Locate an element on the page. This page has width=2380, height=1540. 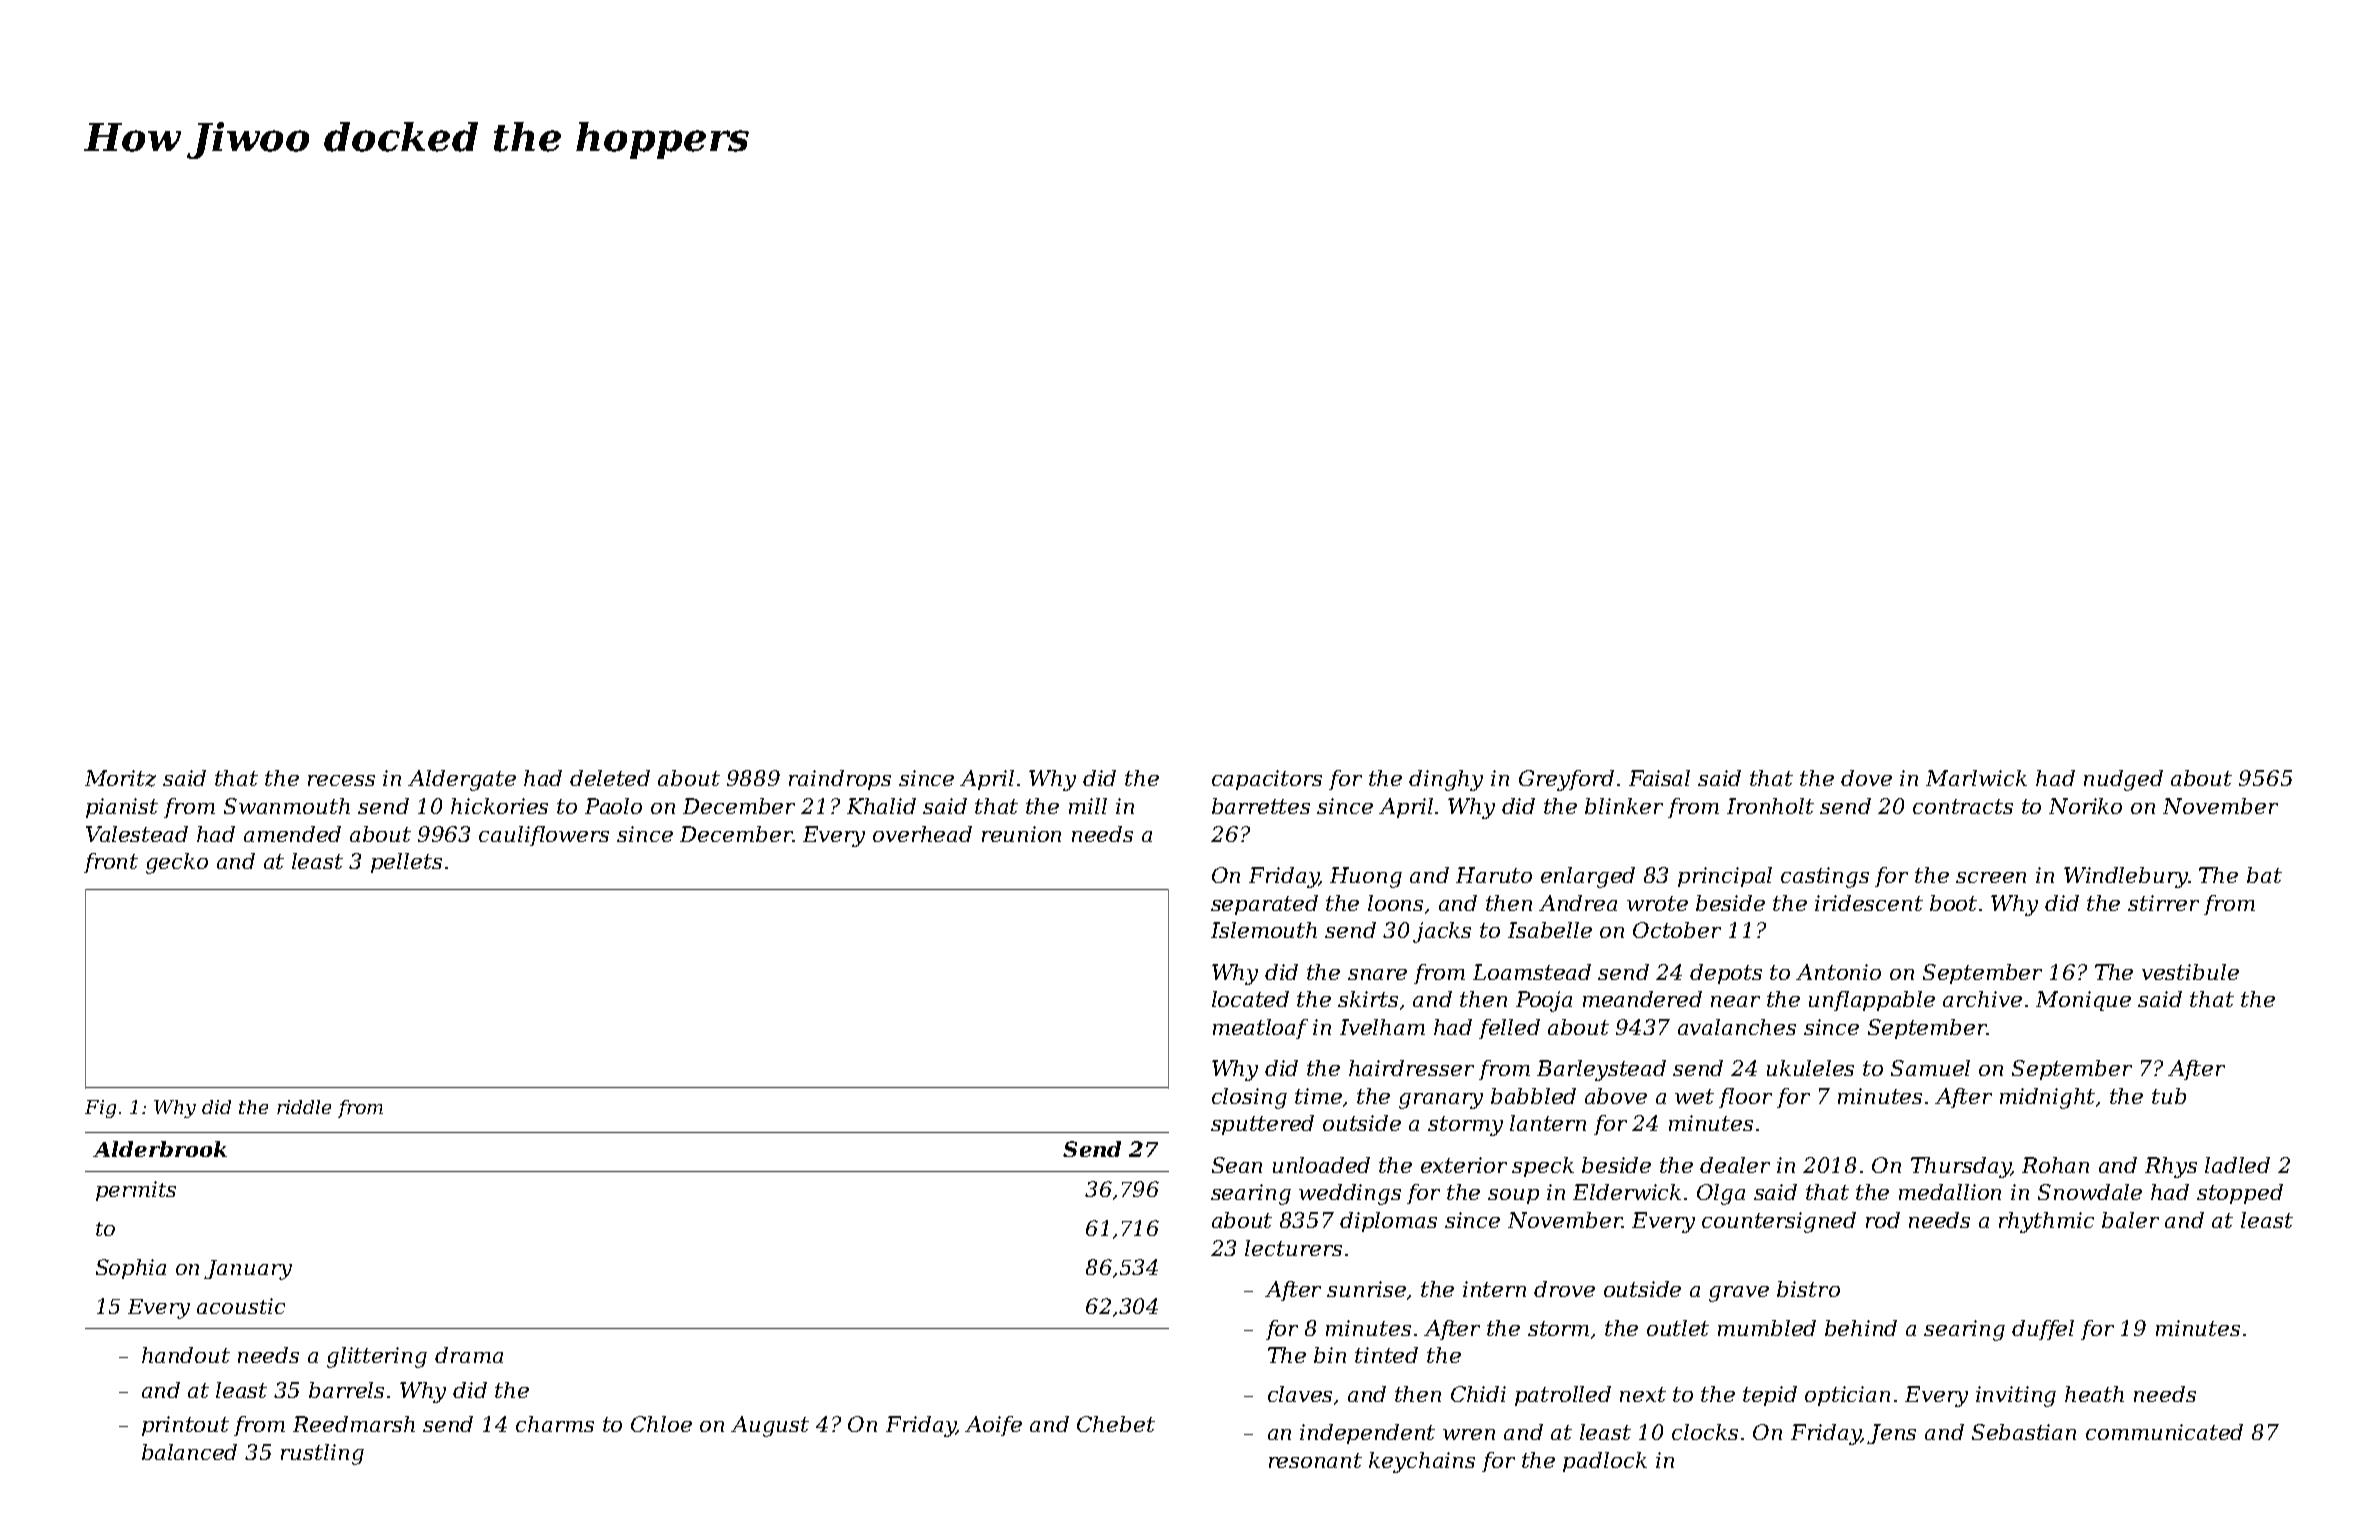
riddle is located at coordinates (304, 1107).
